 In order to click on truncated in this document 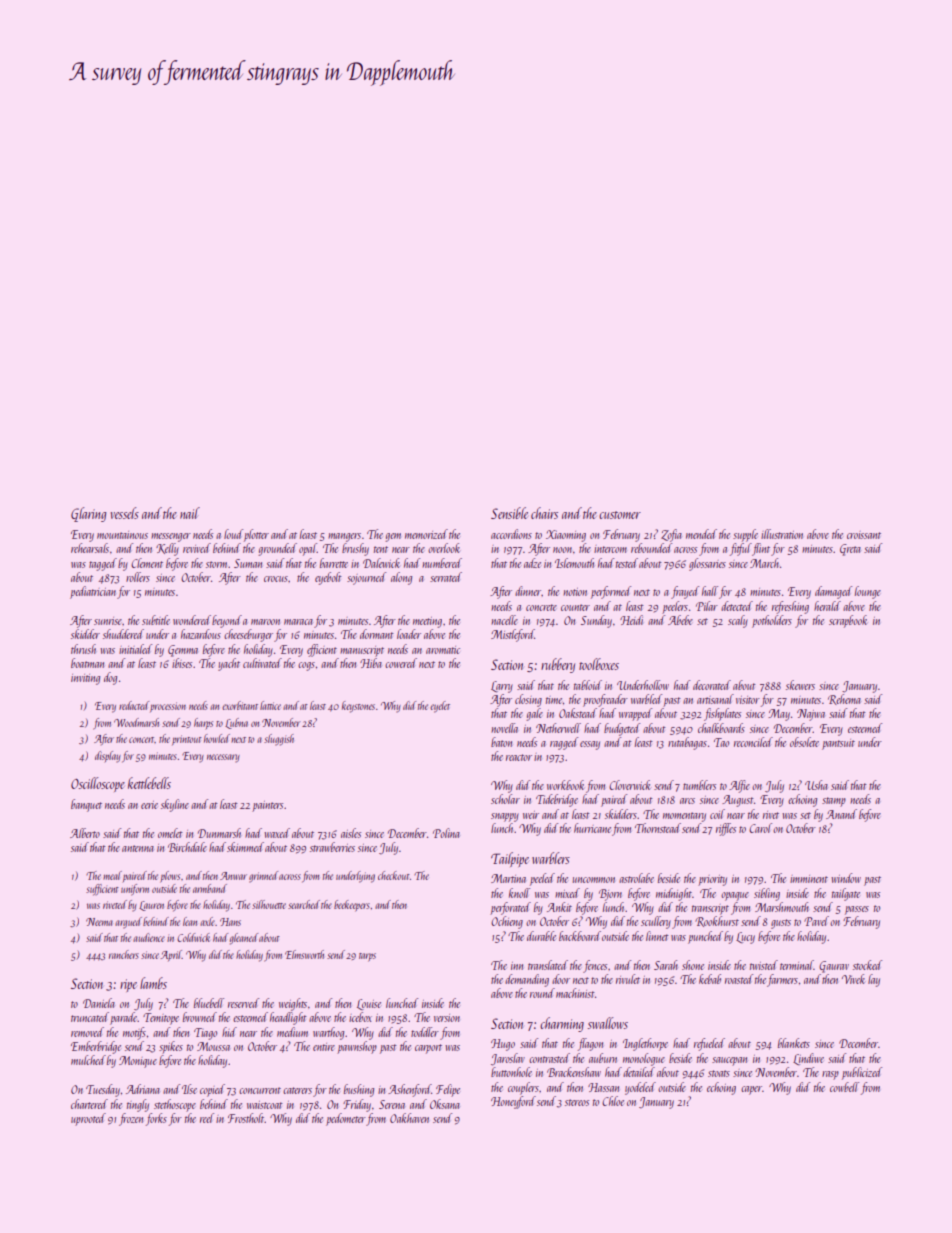, I will do `click(90, 1017)`.
